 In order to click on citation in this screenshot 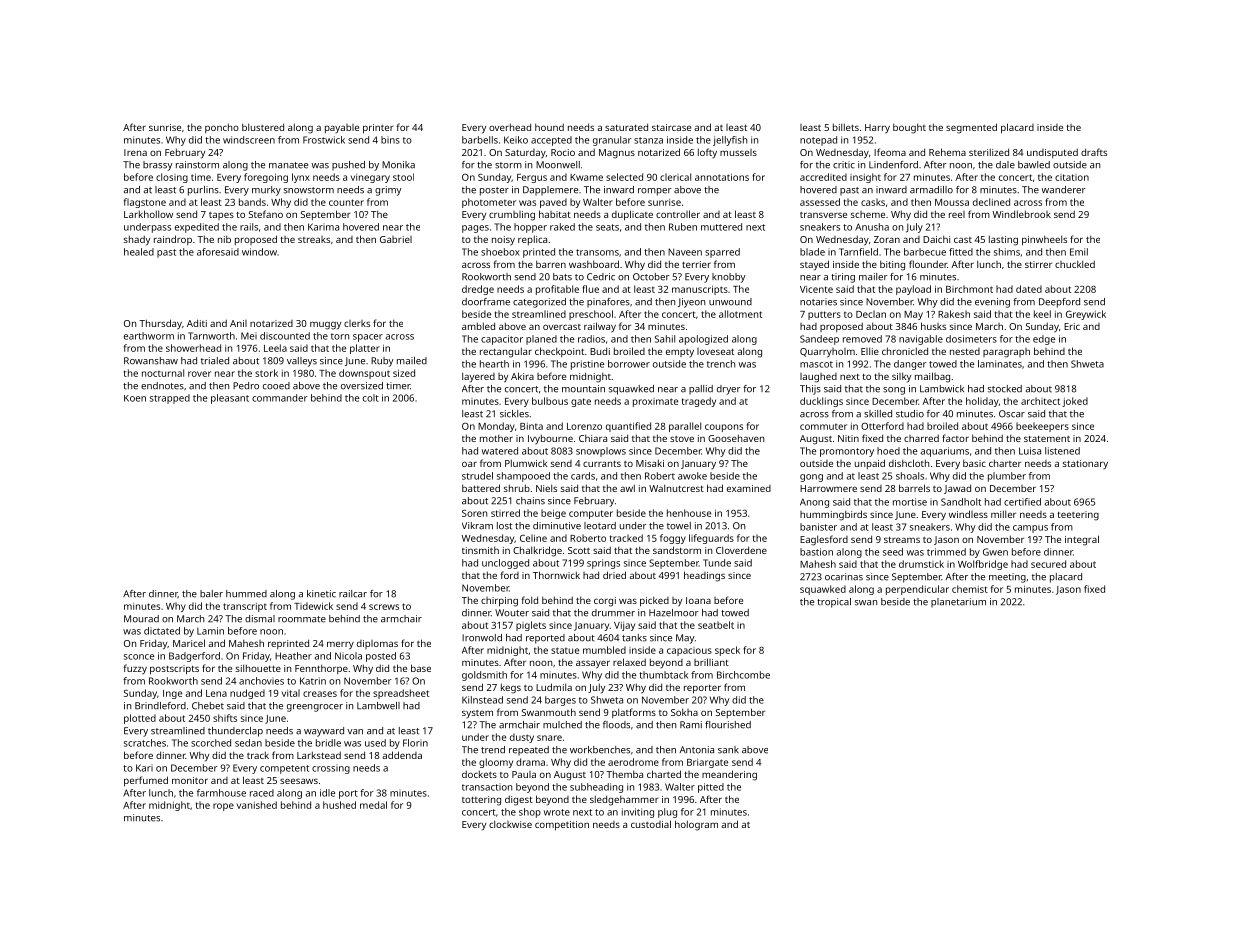, I will do `click(1072, 177)`.
